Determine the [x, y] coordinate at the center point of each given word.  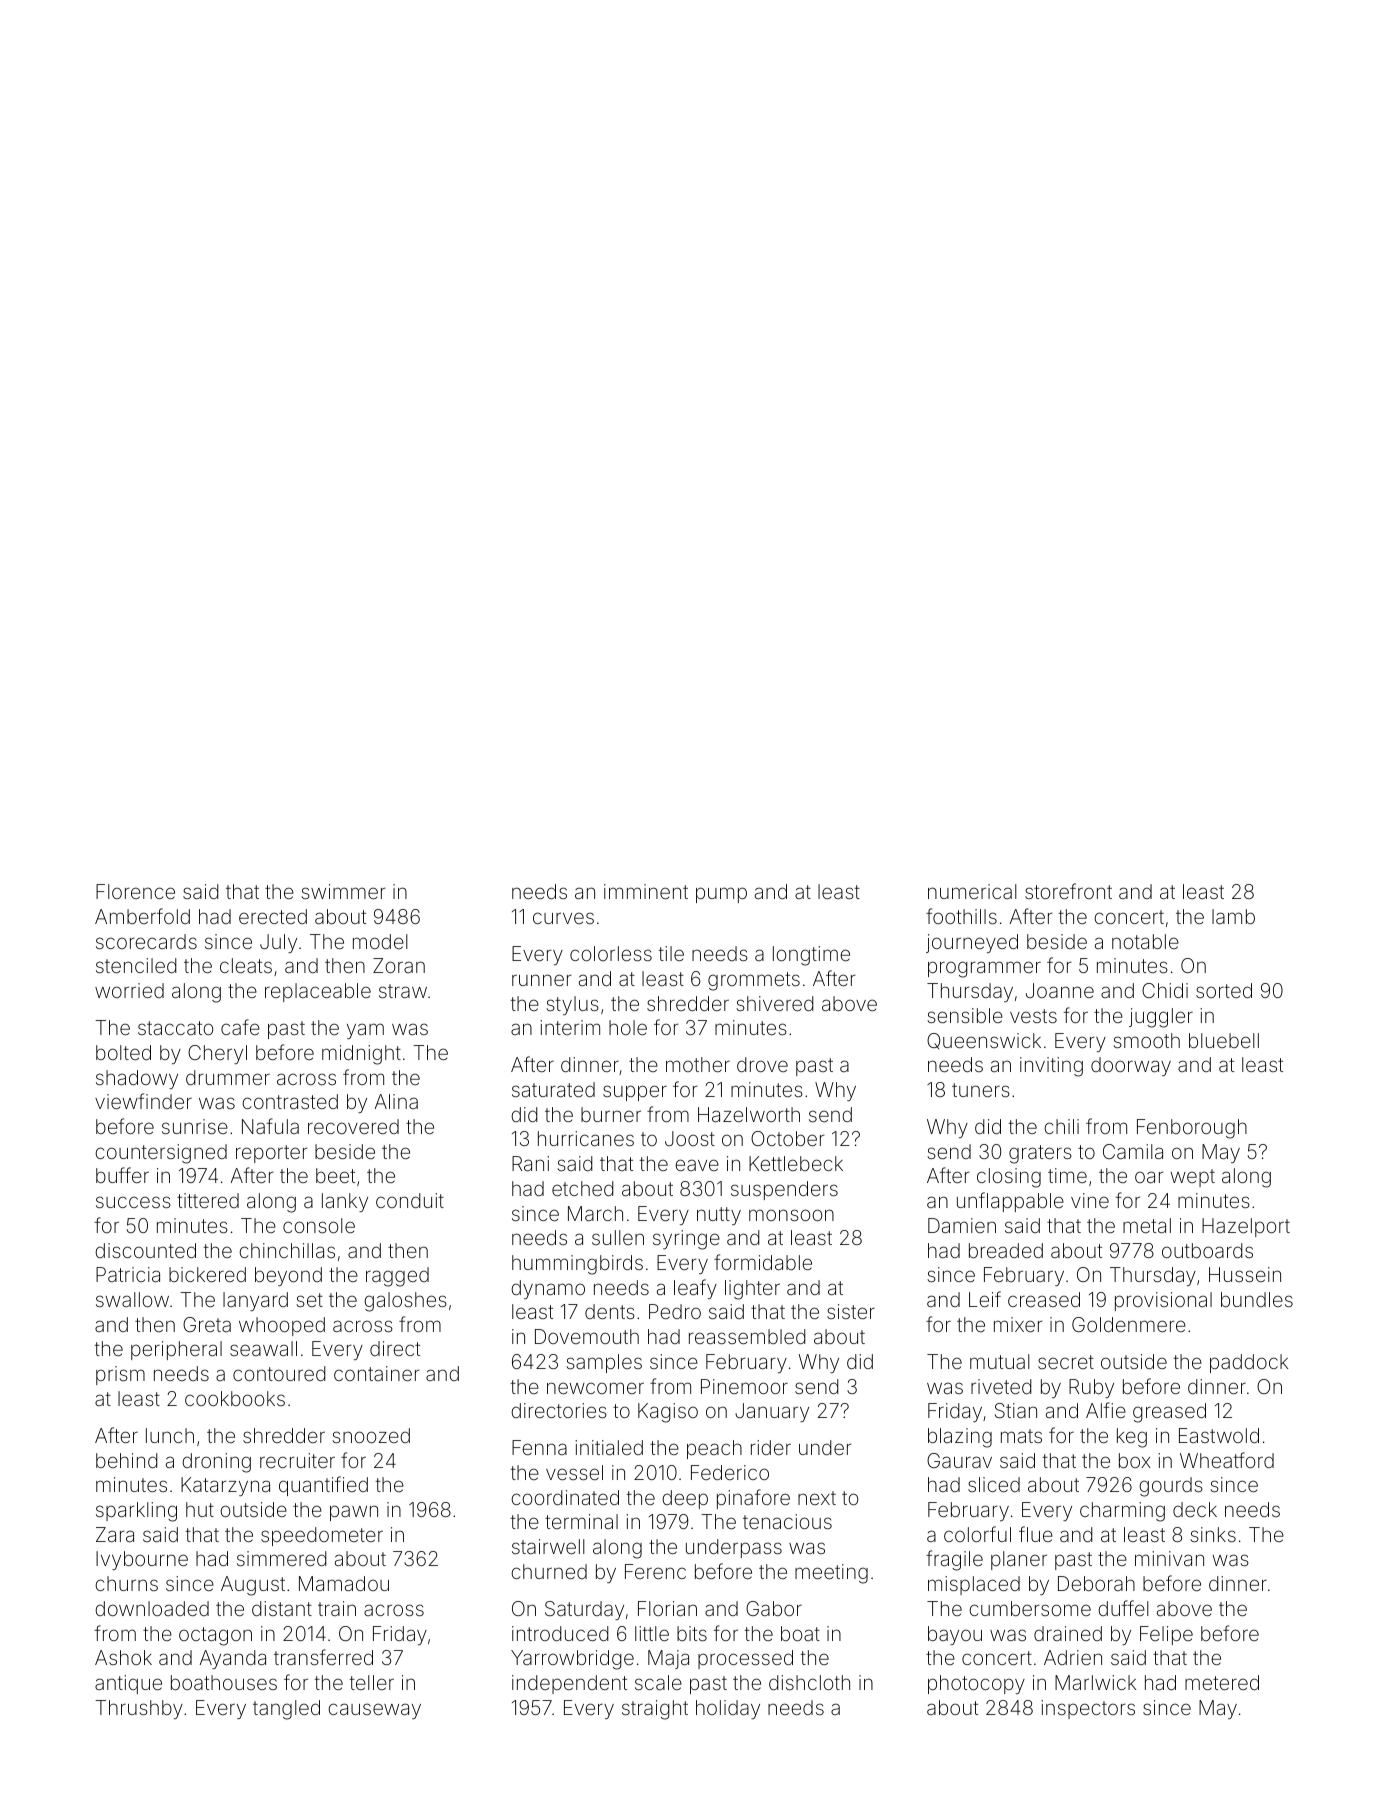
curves [563, 918]
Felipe [1166, 1635]
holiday [728, 1709]
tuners [981, 1090]
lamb [1233, 916]
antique [128, 1684]
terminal [581, 1521]
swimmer [343, 891]
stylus [572, 1005]
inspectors [1088, 1709]
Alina [396, 1101]
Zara [115, 1534]
